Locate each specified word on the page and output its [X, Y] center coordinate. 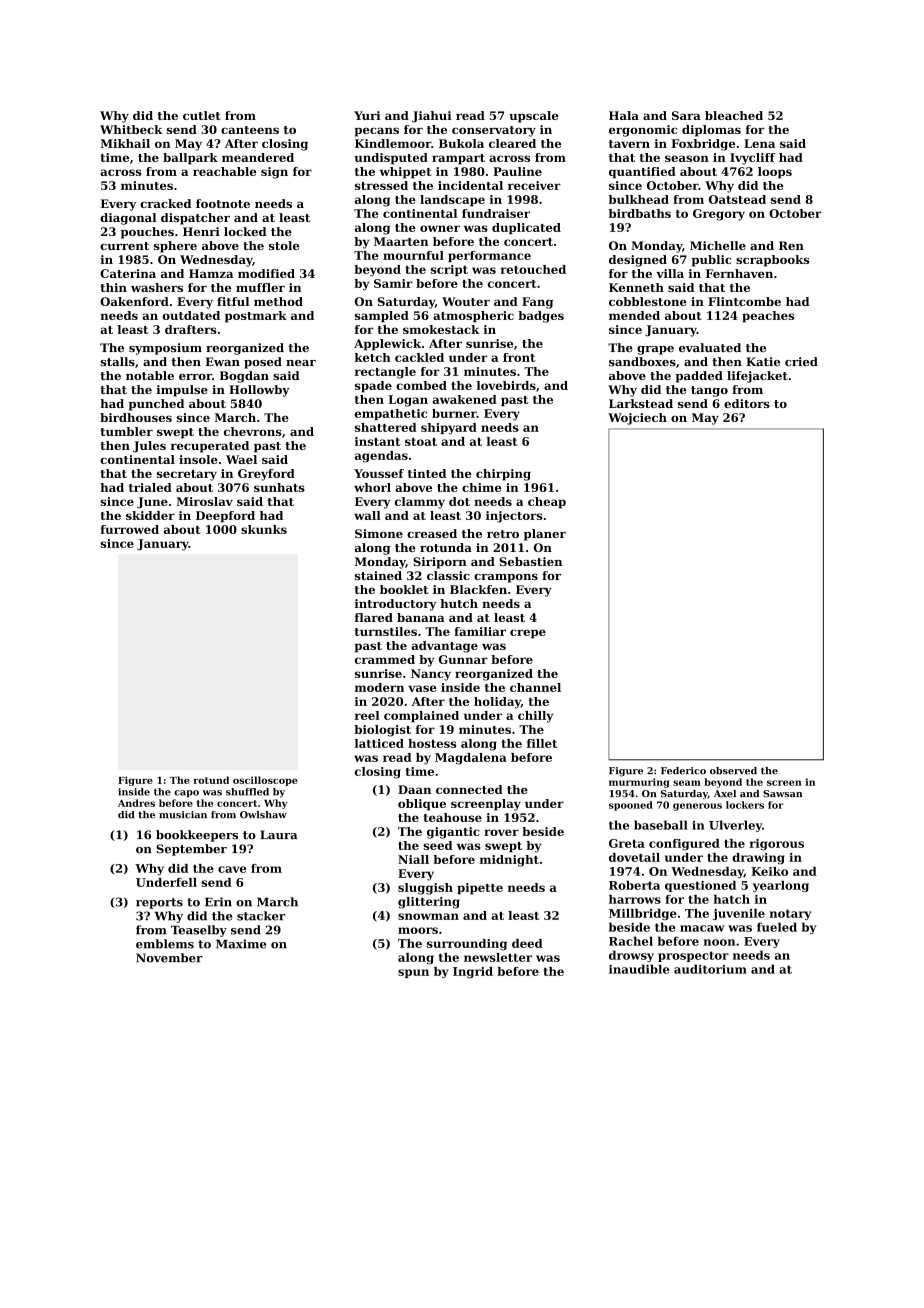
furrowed [129, 529]
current [124, 246]
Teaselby [199, 931]
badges [541, 317]
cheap [547, 503]
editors [747, 403]
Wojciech [637, 419]
